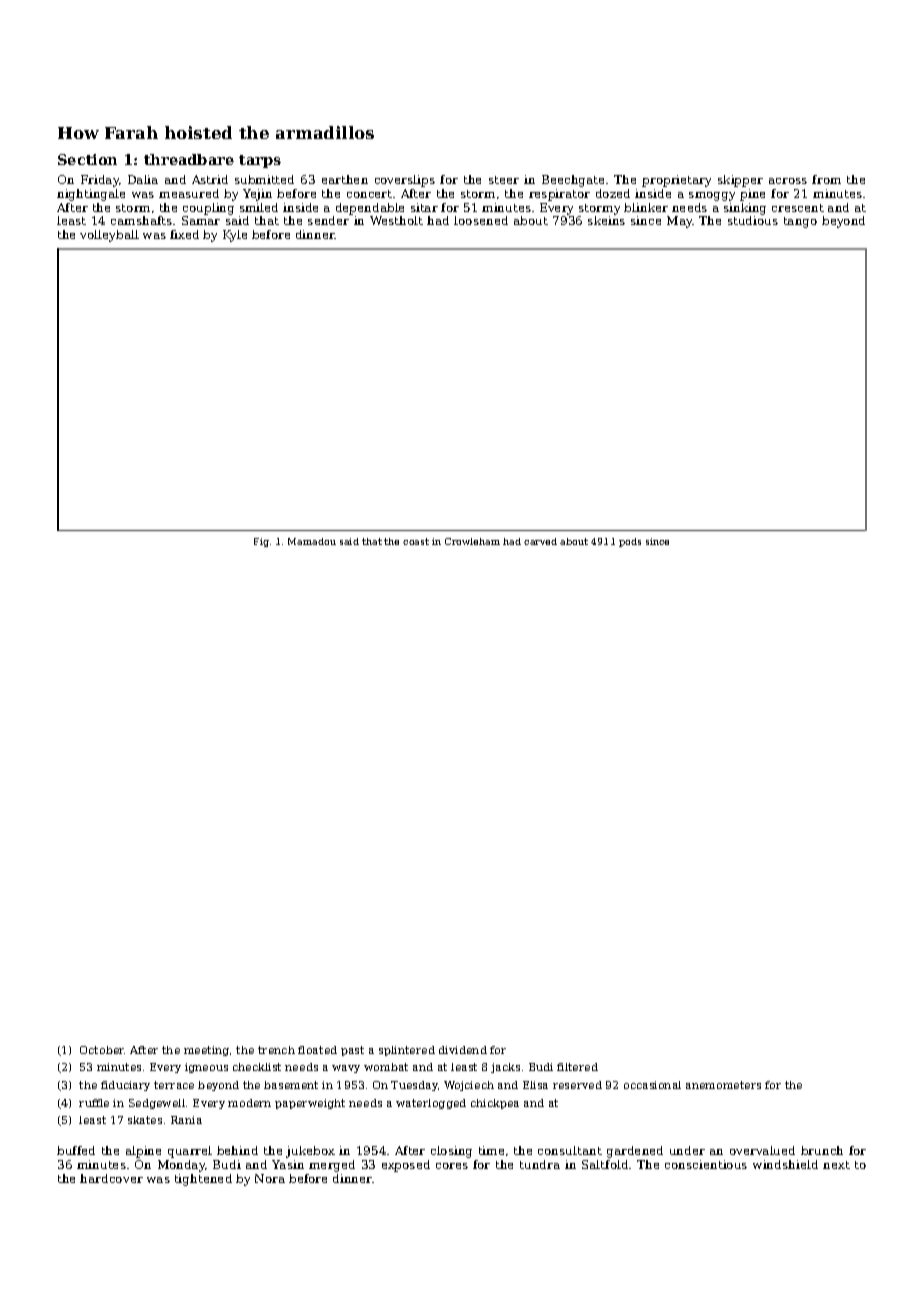 Image resolution: width=924 pixels, height=1308 pixels. What do you see at coordinates (800, 222) in the screenshot?
I see `tango` at bounding box center [800, 222].
